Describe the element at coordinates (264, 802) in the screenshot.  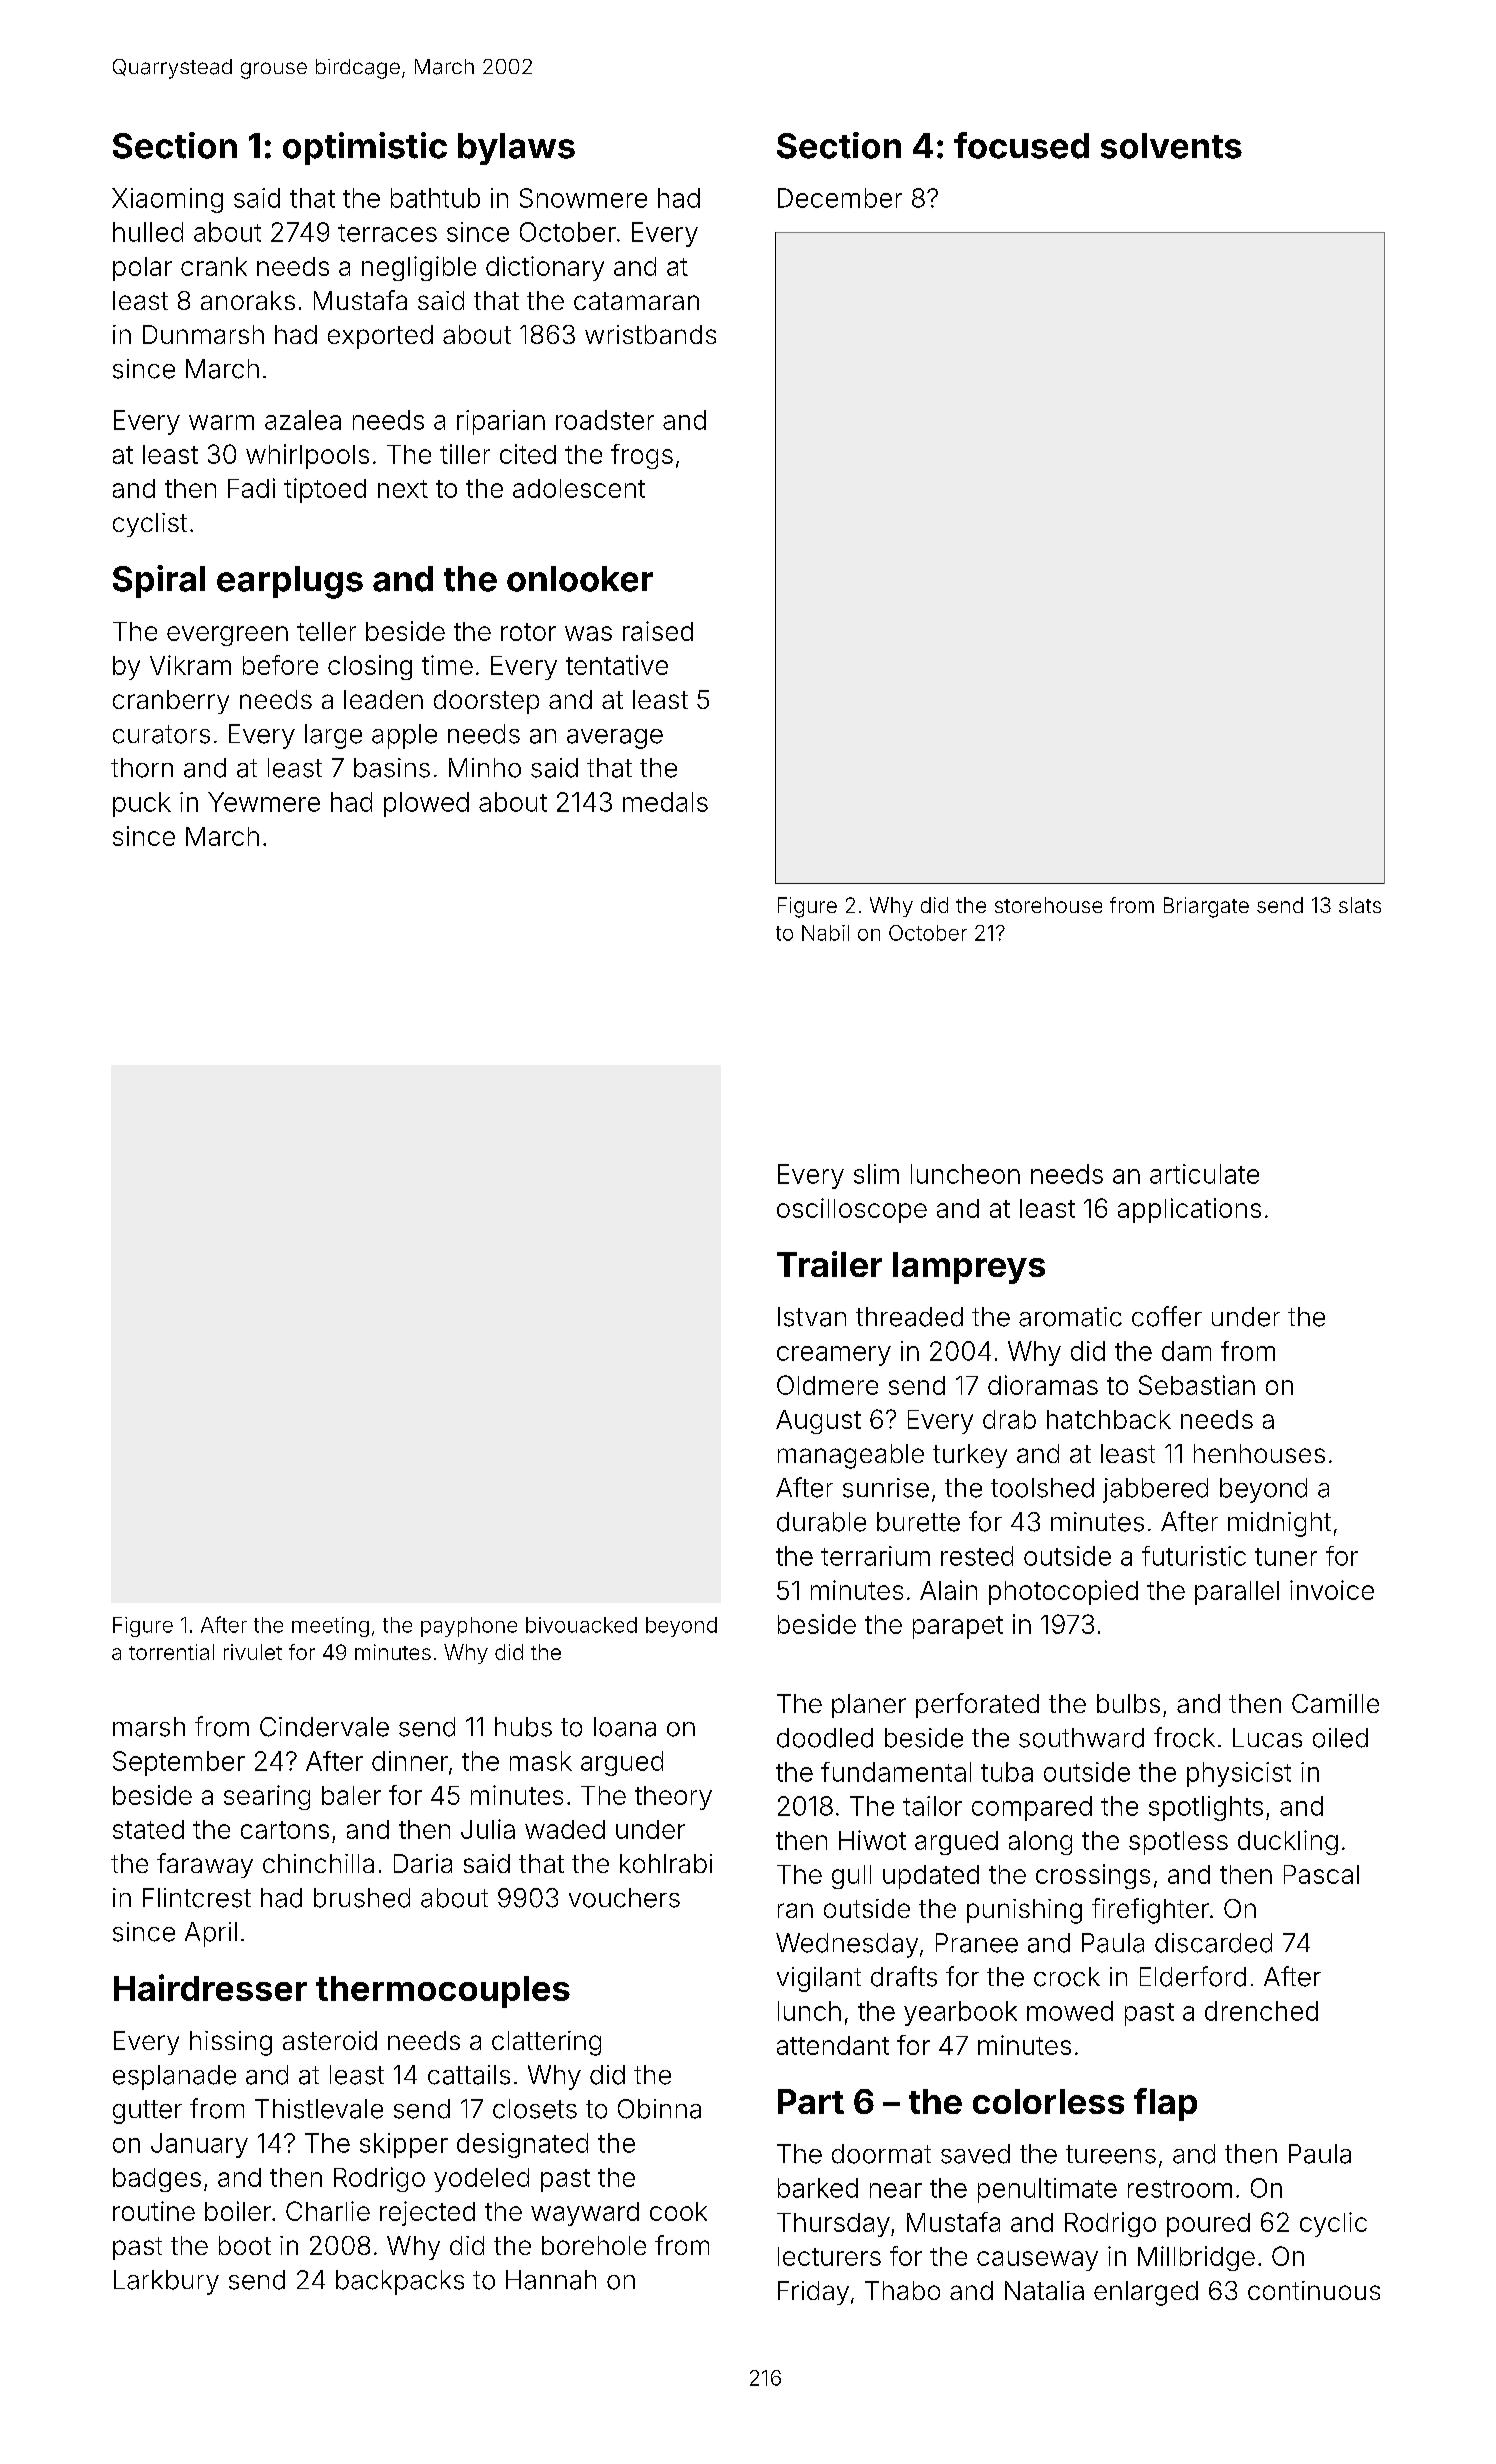
I see `Yewmere` at that location.
